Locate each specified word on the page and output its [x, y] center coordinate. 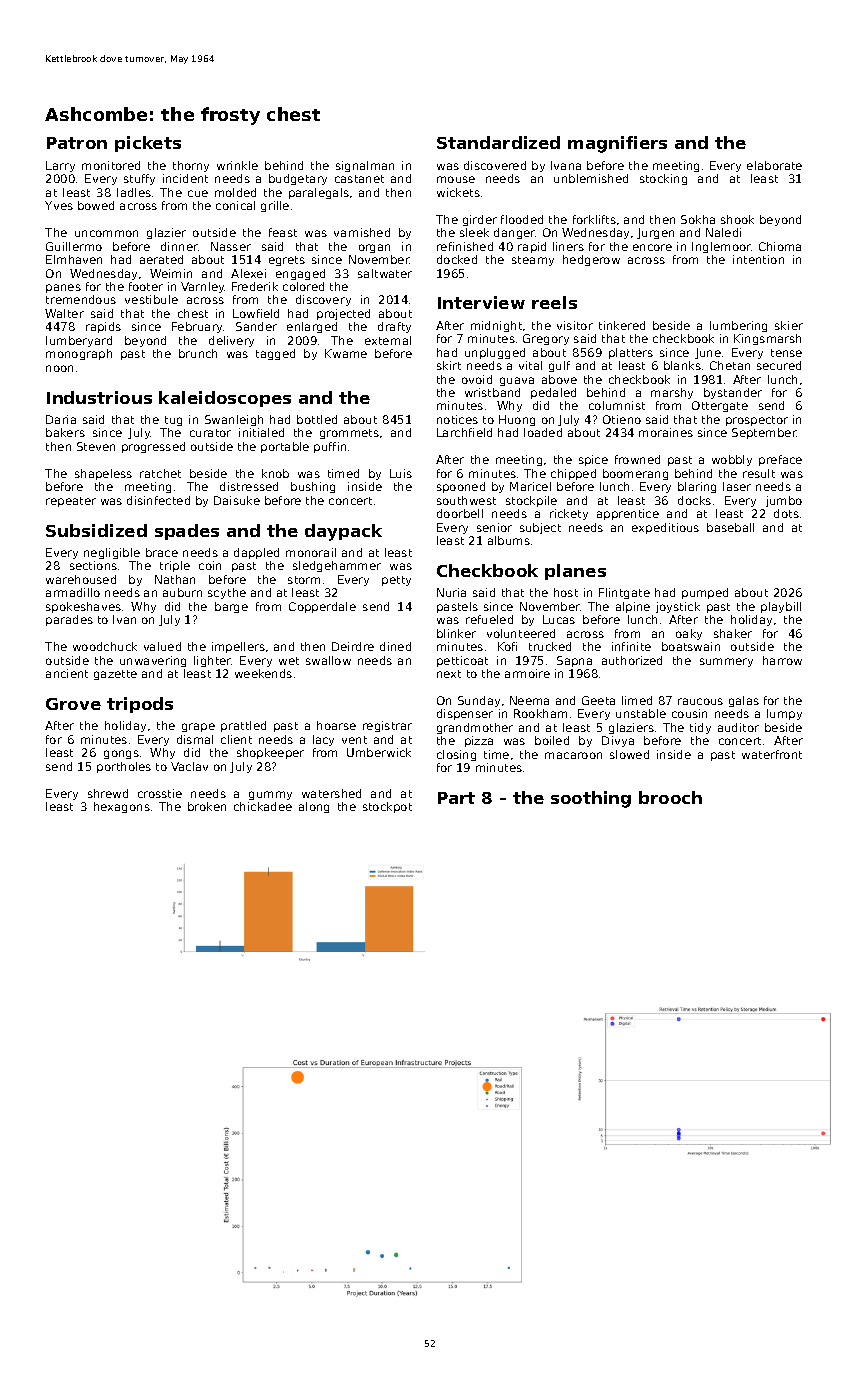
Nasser [231, 246]
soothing [591, 799]
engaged [300, 274]
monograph [79, 354]
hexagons [122, 807]
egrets [287, 261]
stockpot [387, 807]
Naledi [723, 232]
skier [789, 325]
